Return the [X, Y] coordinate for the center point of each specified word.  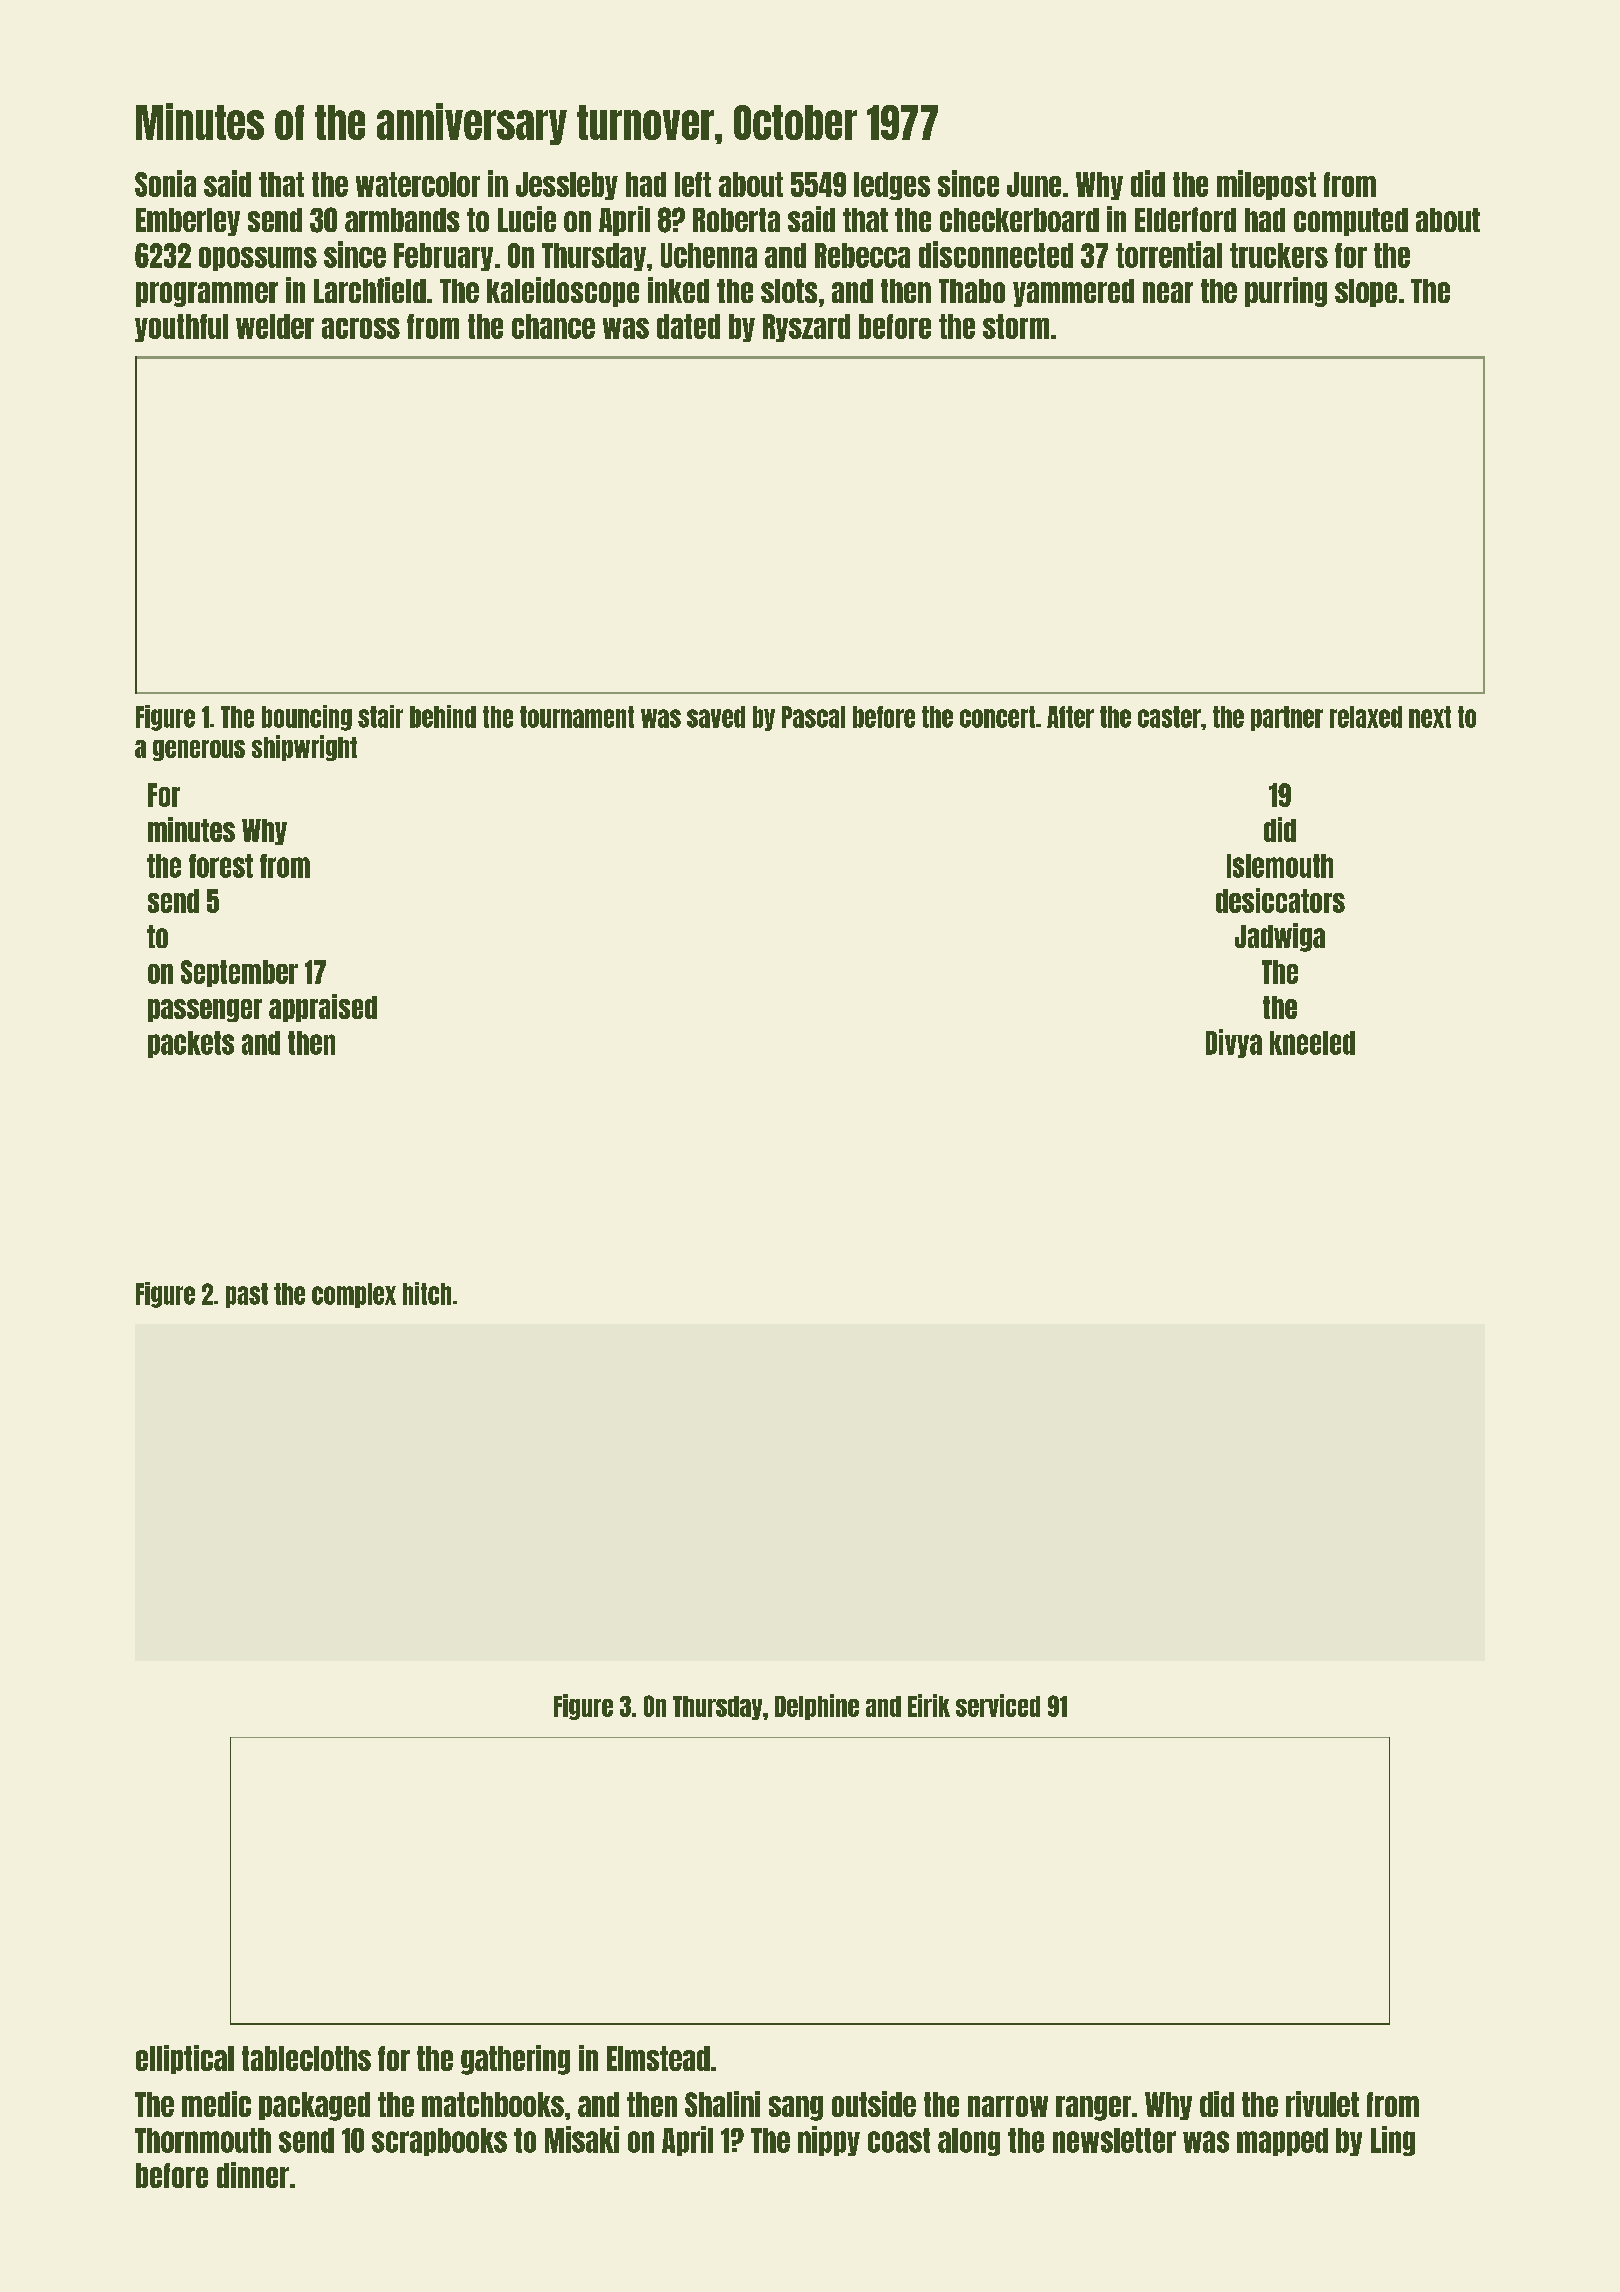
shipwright [304, 748]
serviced [998, 1705]
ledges [892, 186]
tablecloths [306, 2058]
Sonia [165, 183]
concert [997, 717]
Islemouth [1280, 866]
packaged [314, 2106]
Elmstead [658, 2058]
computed [1351, 222]
